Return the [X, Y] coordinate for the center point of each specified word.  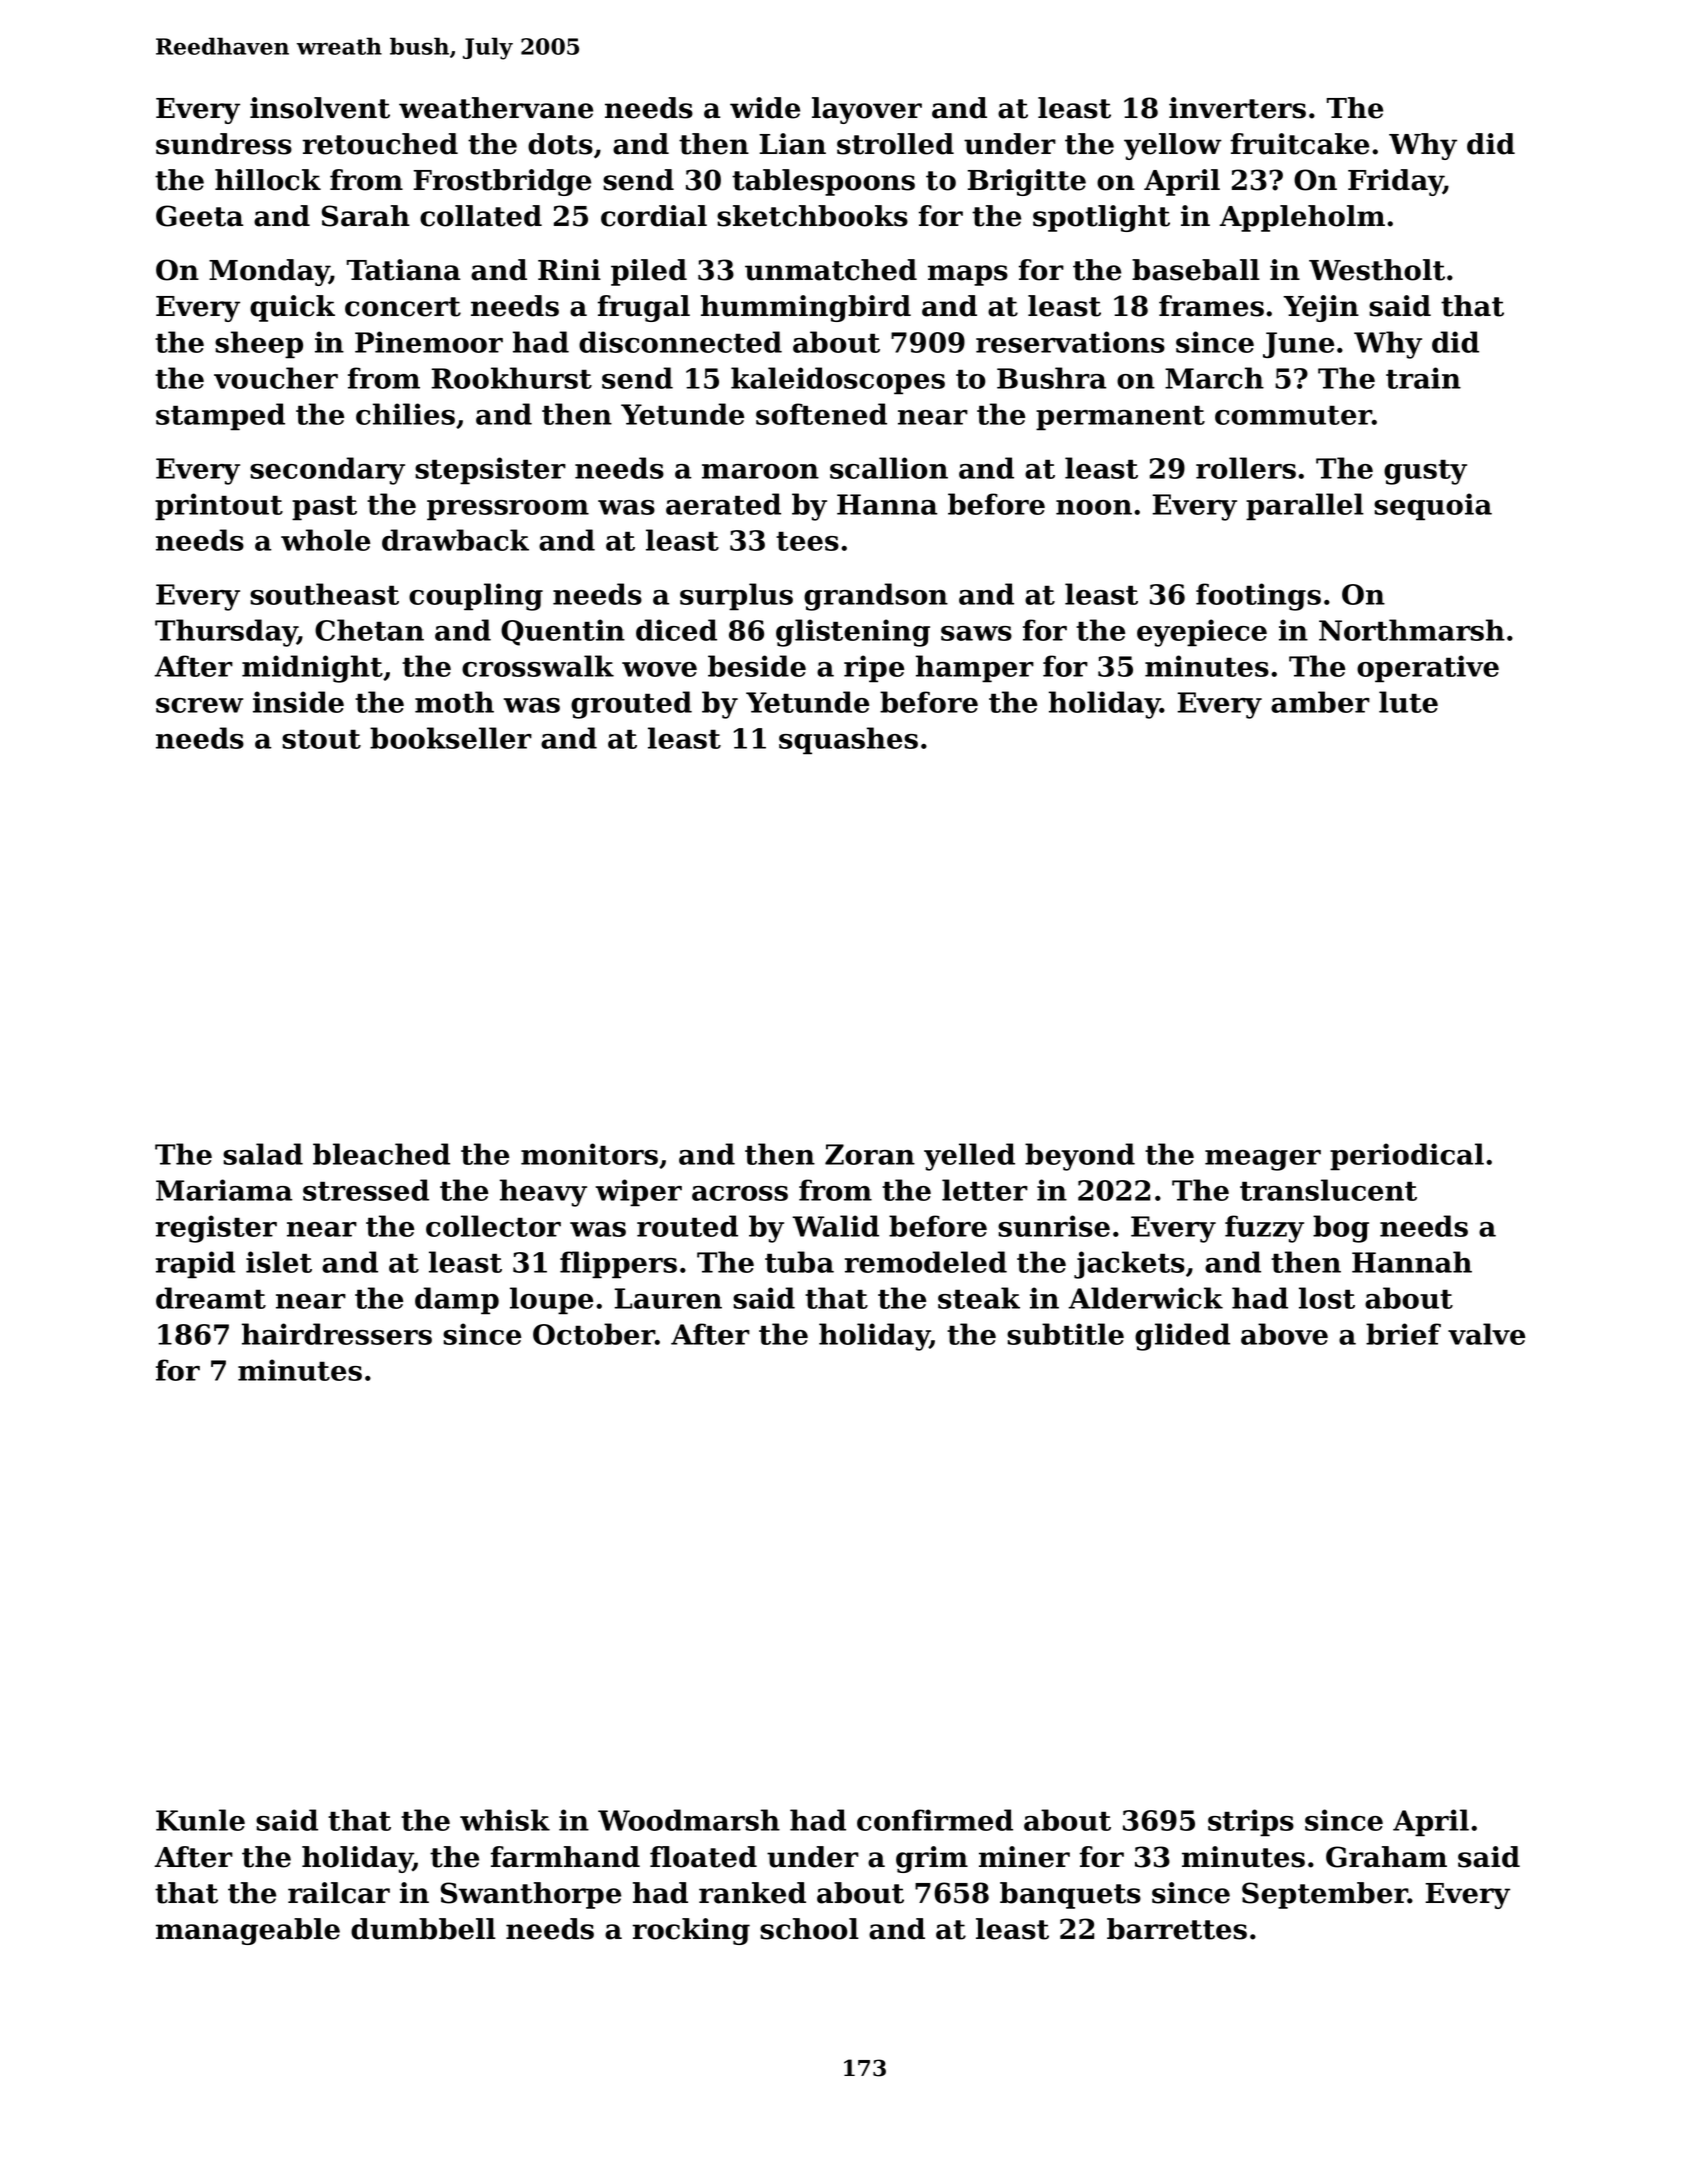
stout [321, 739]
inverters [1237, 108]
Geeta [199, 216]
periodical [1407, 1157]
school [809, 1929]
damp [457, 1301]
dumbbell [423, 1929]
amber [1320, 702]
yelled [969, 1157]
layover [867, 110]
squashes [848, 741]
